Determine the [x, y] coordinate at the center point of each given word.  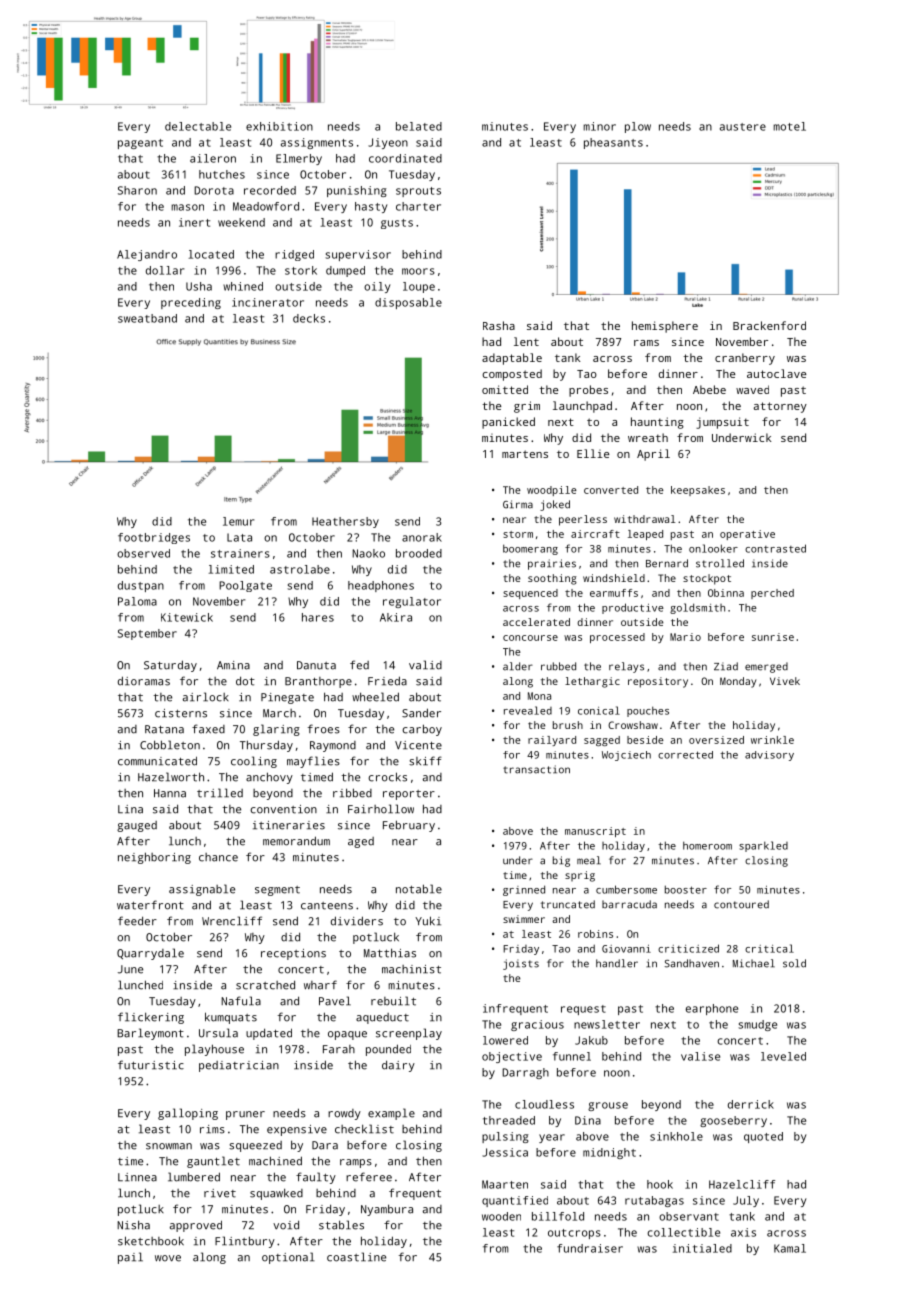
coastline [356, 1257]
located [211, 254]
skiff [425, 761]
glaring [276, 730]
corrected [685, 755]
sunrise [773, 637]
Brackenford [769, 325]
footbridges [154, 538]
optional [288, 1258]
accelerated [536, 622]
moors [418, 271]
